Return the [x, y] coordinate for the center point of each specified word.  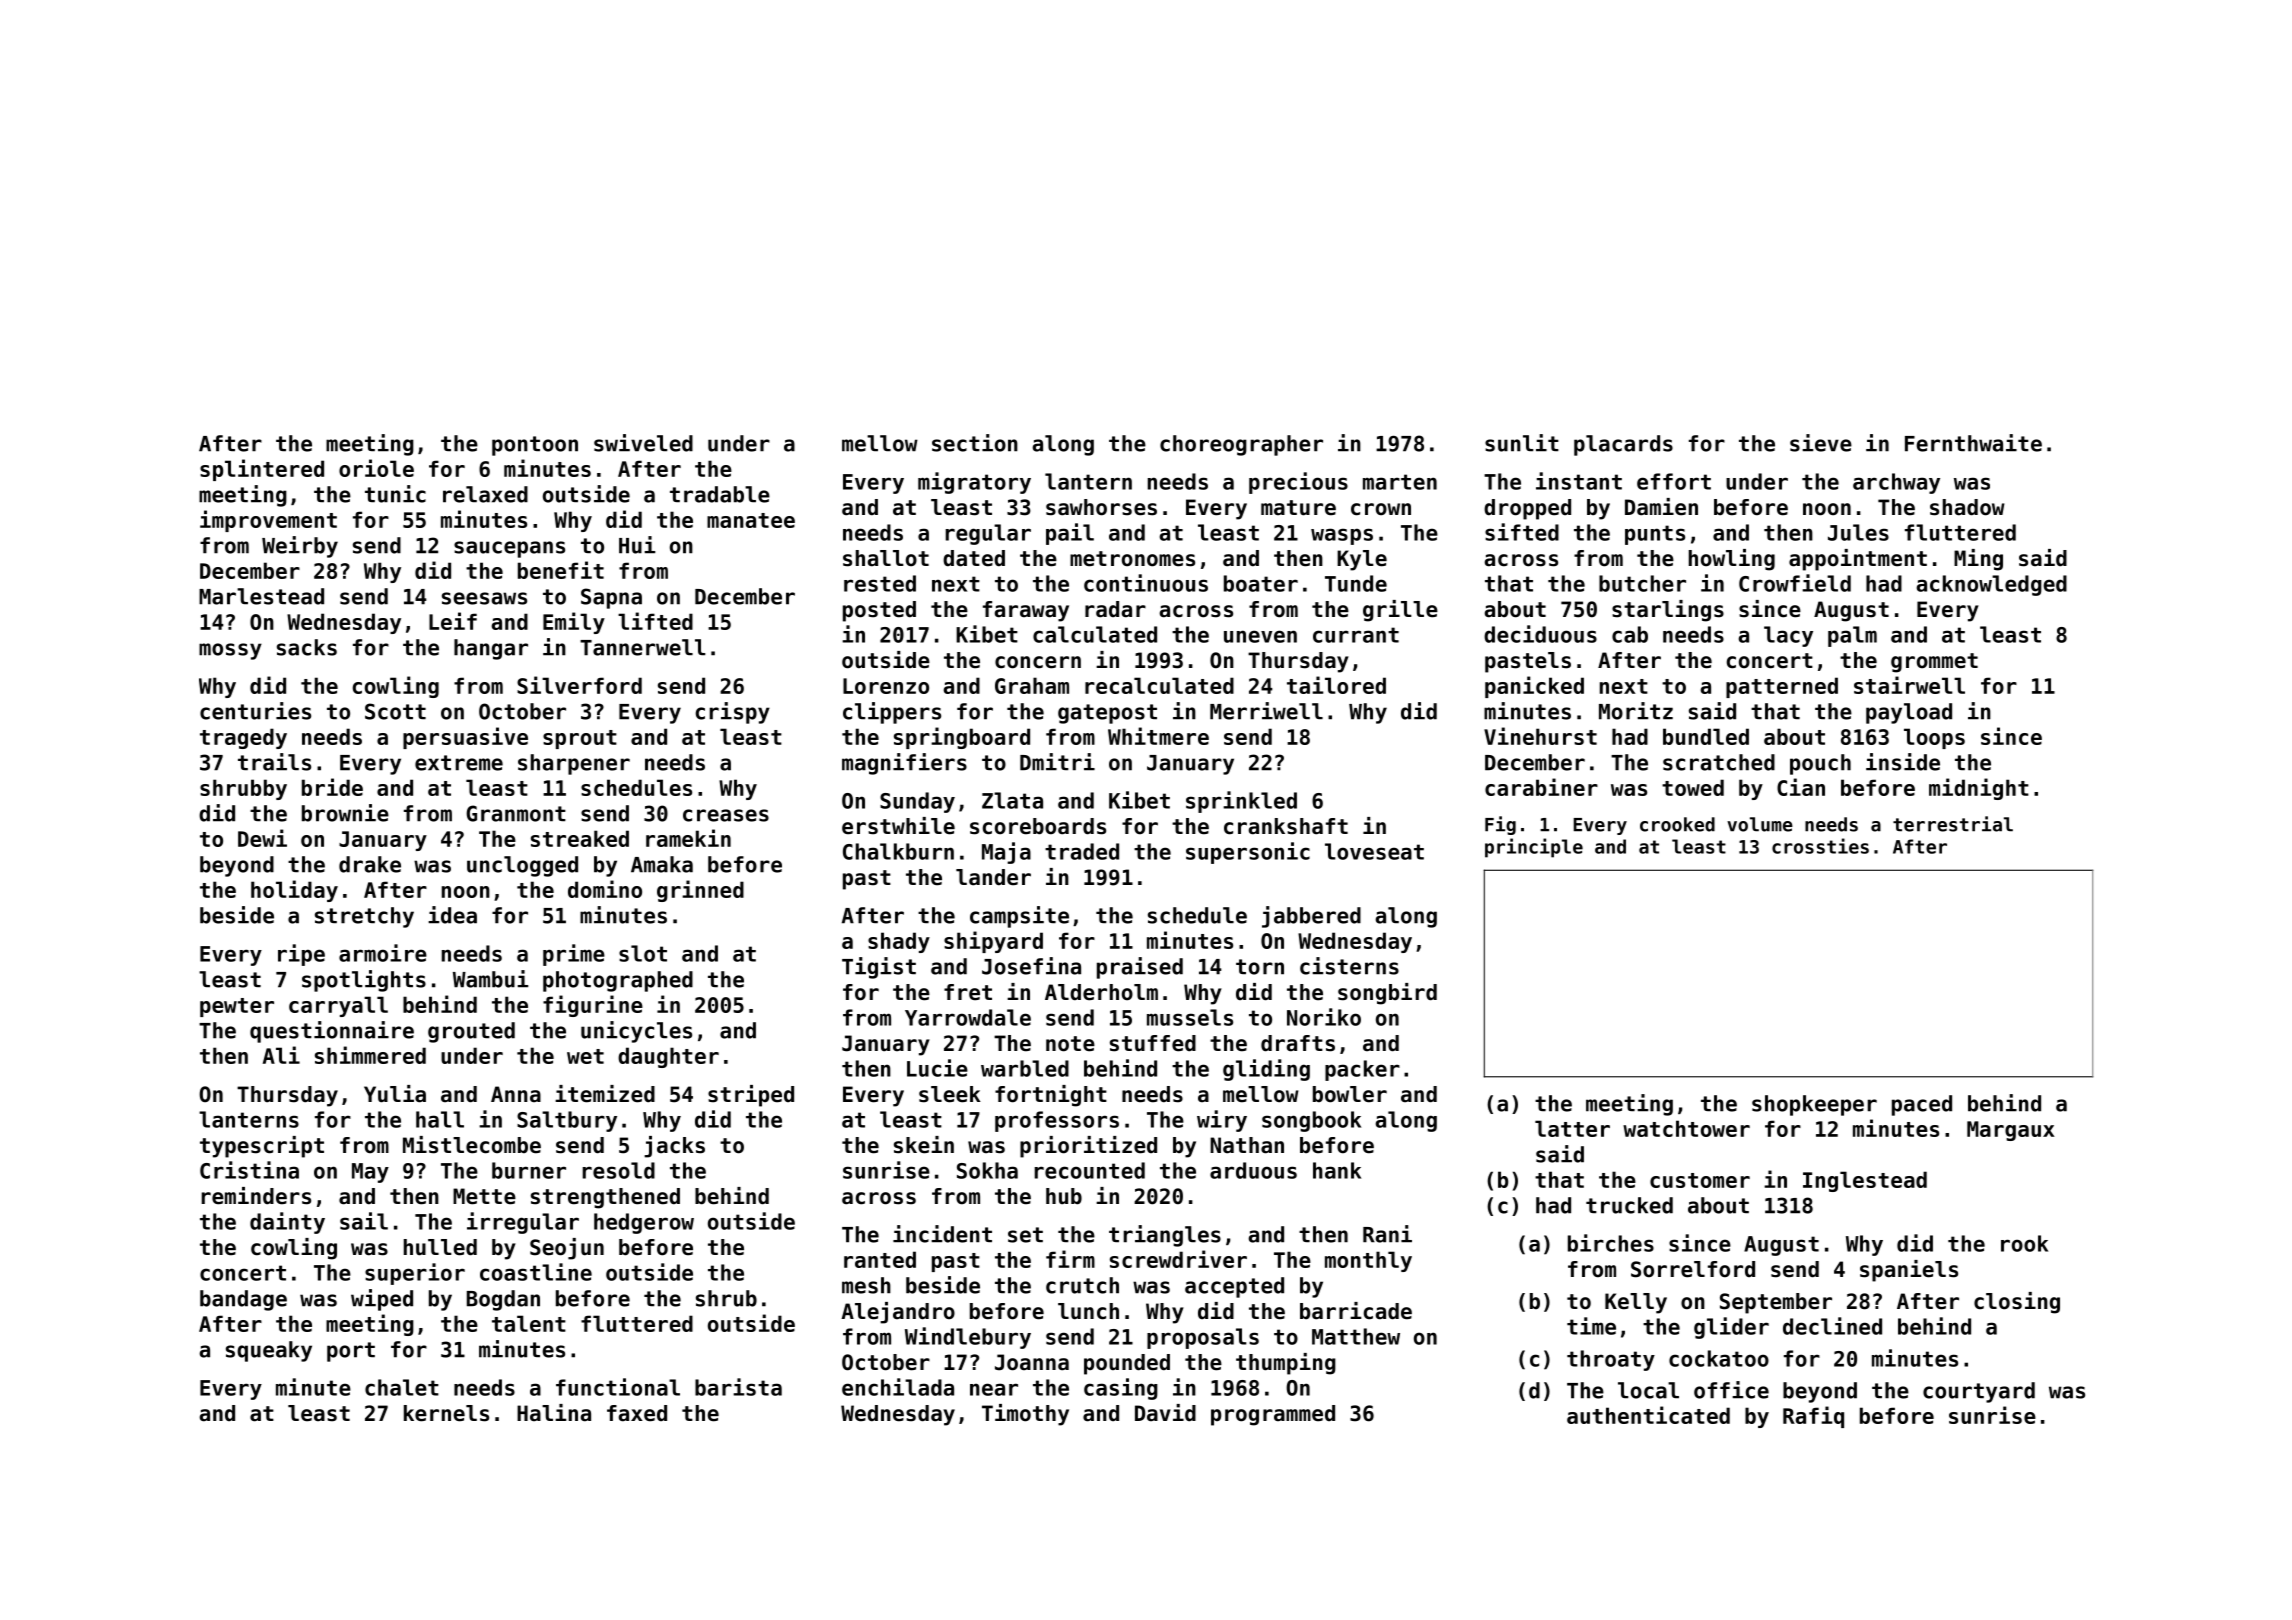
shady [899, 942]
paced [1922, 1105]
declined [1832, 1326]
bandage [243, 1300]
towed [1693, 787]
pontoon [535, 446]
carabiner [1541, 787]
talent [529, 1323]
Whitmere [1158, 736]
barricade [1356, 1311]
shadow [1967, 507]
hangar [491, 649]
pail [1070, 534]
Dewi [262, 838]
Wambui [491, 979]
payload [1909, 713]
